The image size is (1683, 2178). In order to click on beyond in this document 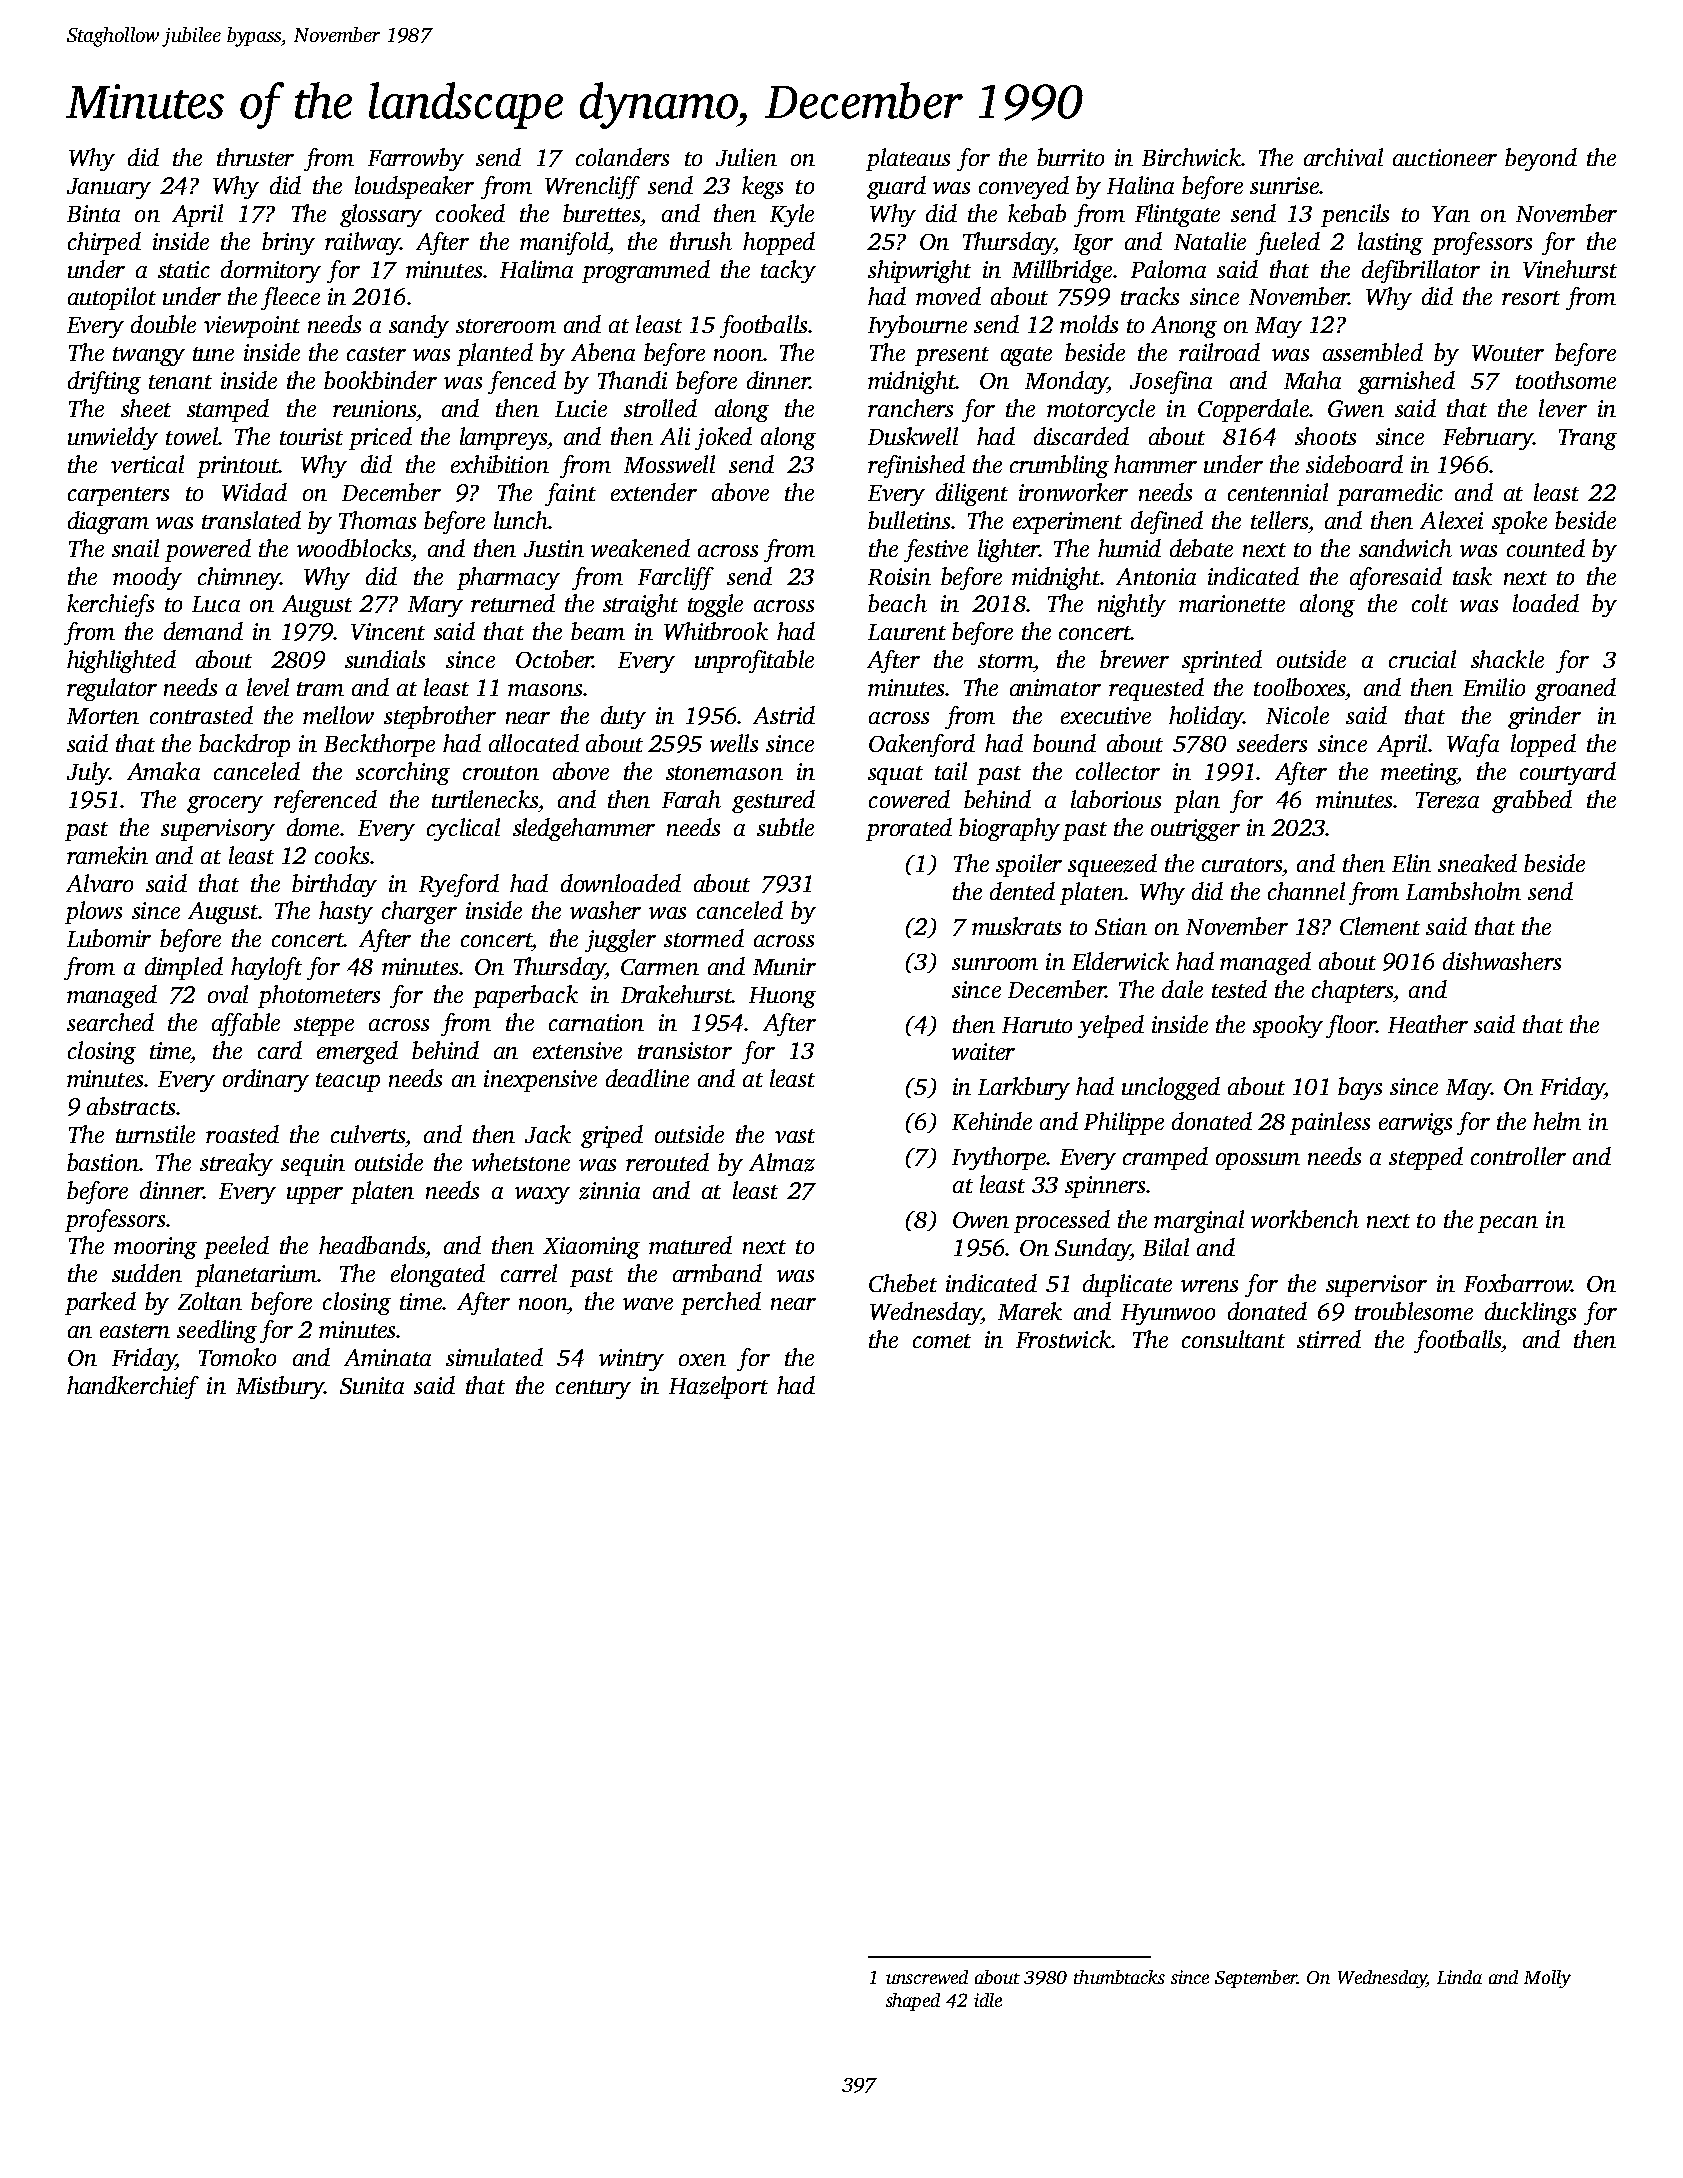, I will do `click(1541, 159)`.
